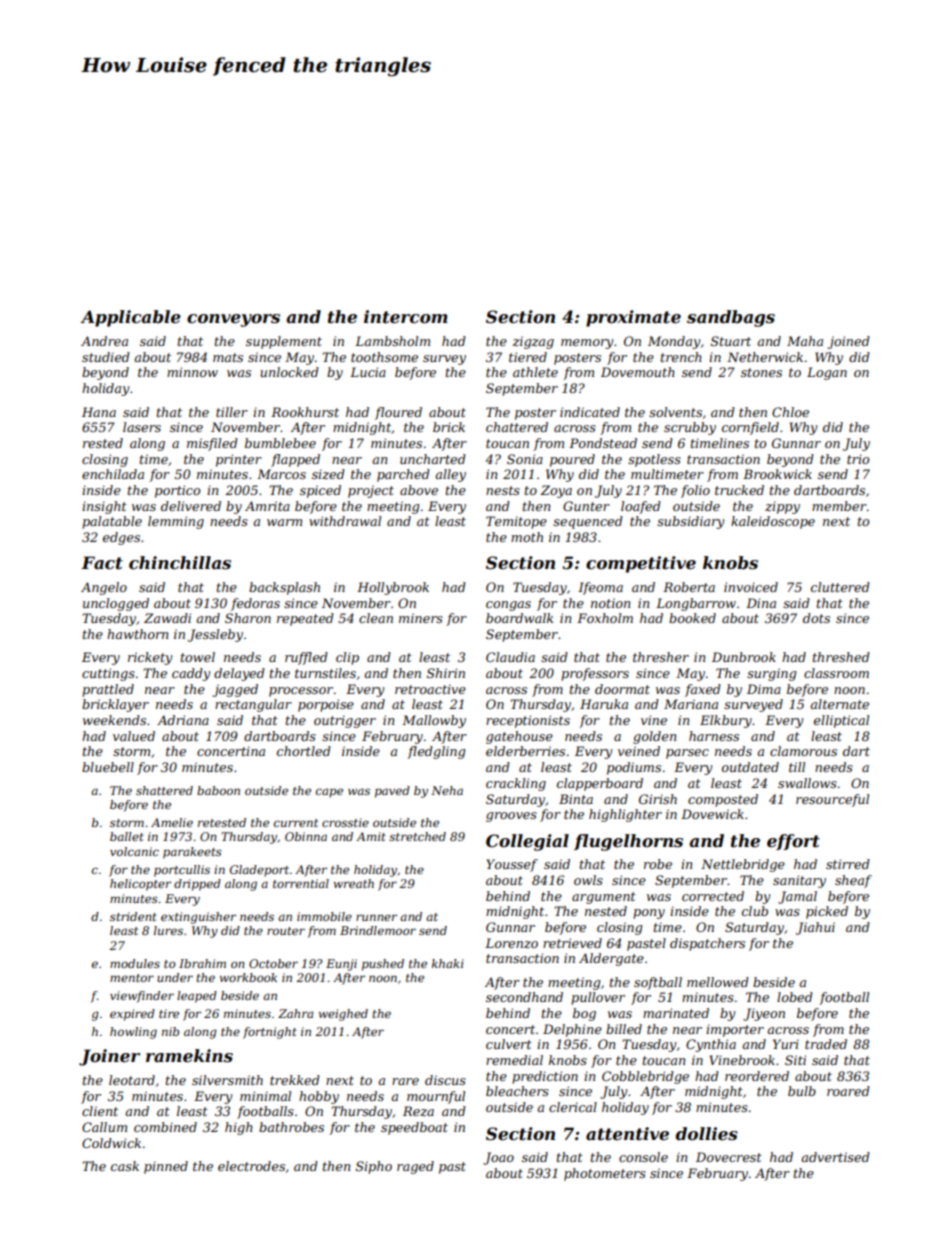 This screenshot has height=1233, width=952. What do you see at coordinates (498, 1158) in the screenshot?
I see `Joao` at bounding box center [498, 1158].
